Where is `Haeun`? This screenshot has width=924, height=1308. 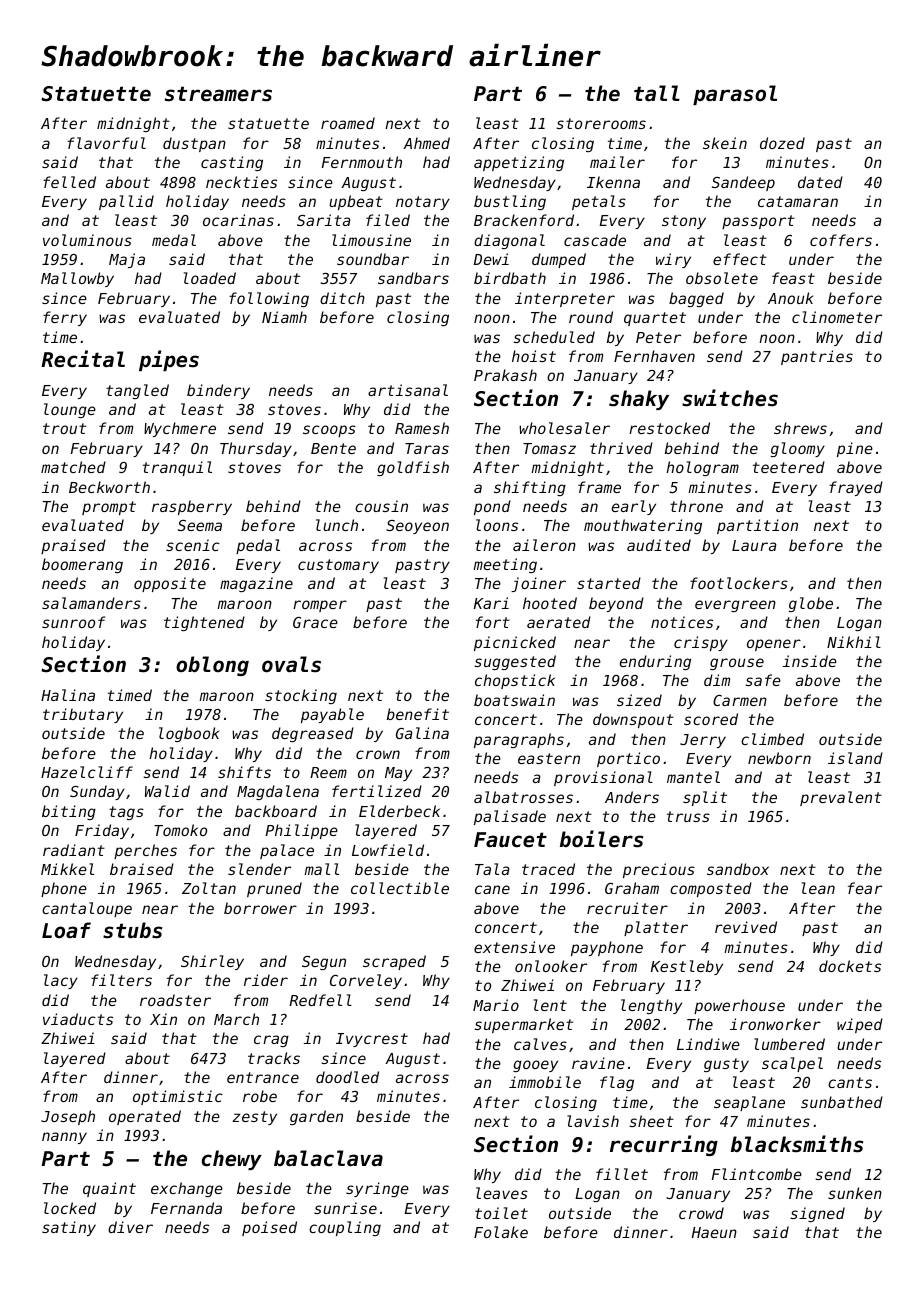
Haeun is located at coordinates (714, 1232).
